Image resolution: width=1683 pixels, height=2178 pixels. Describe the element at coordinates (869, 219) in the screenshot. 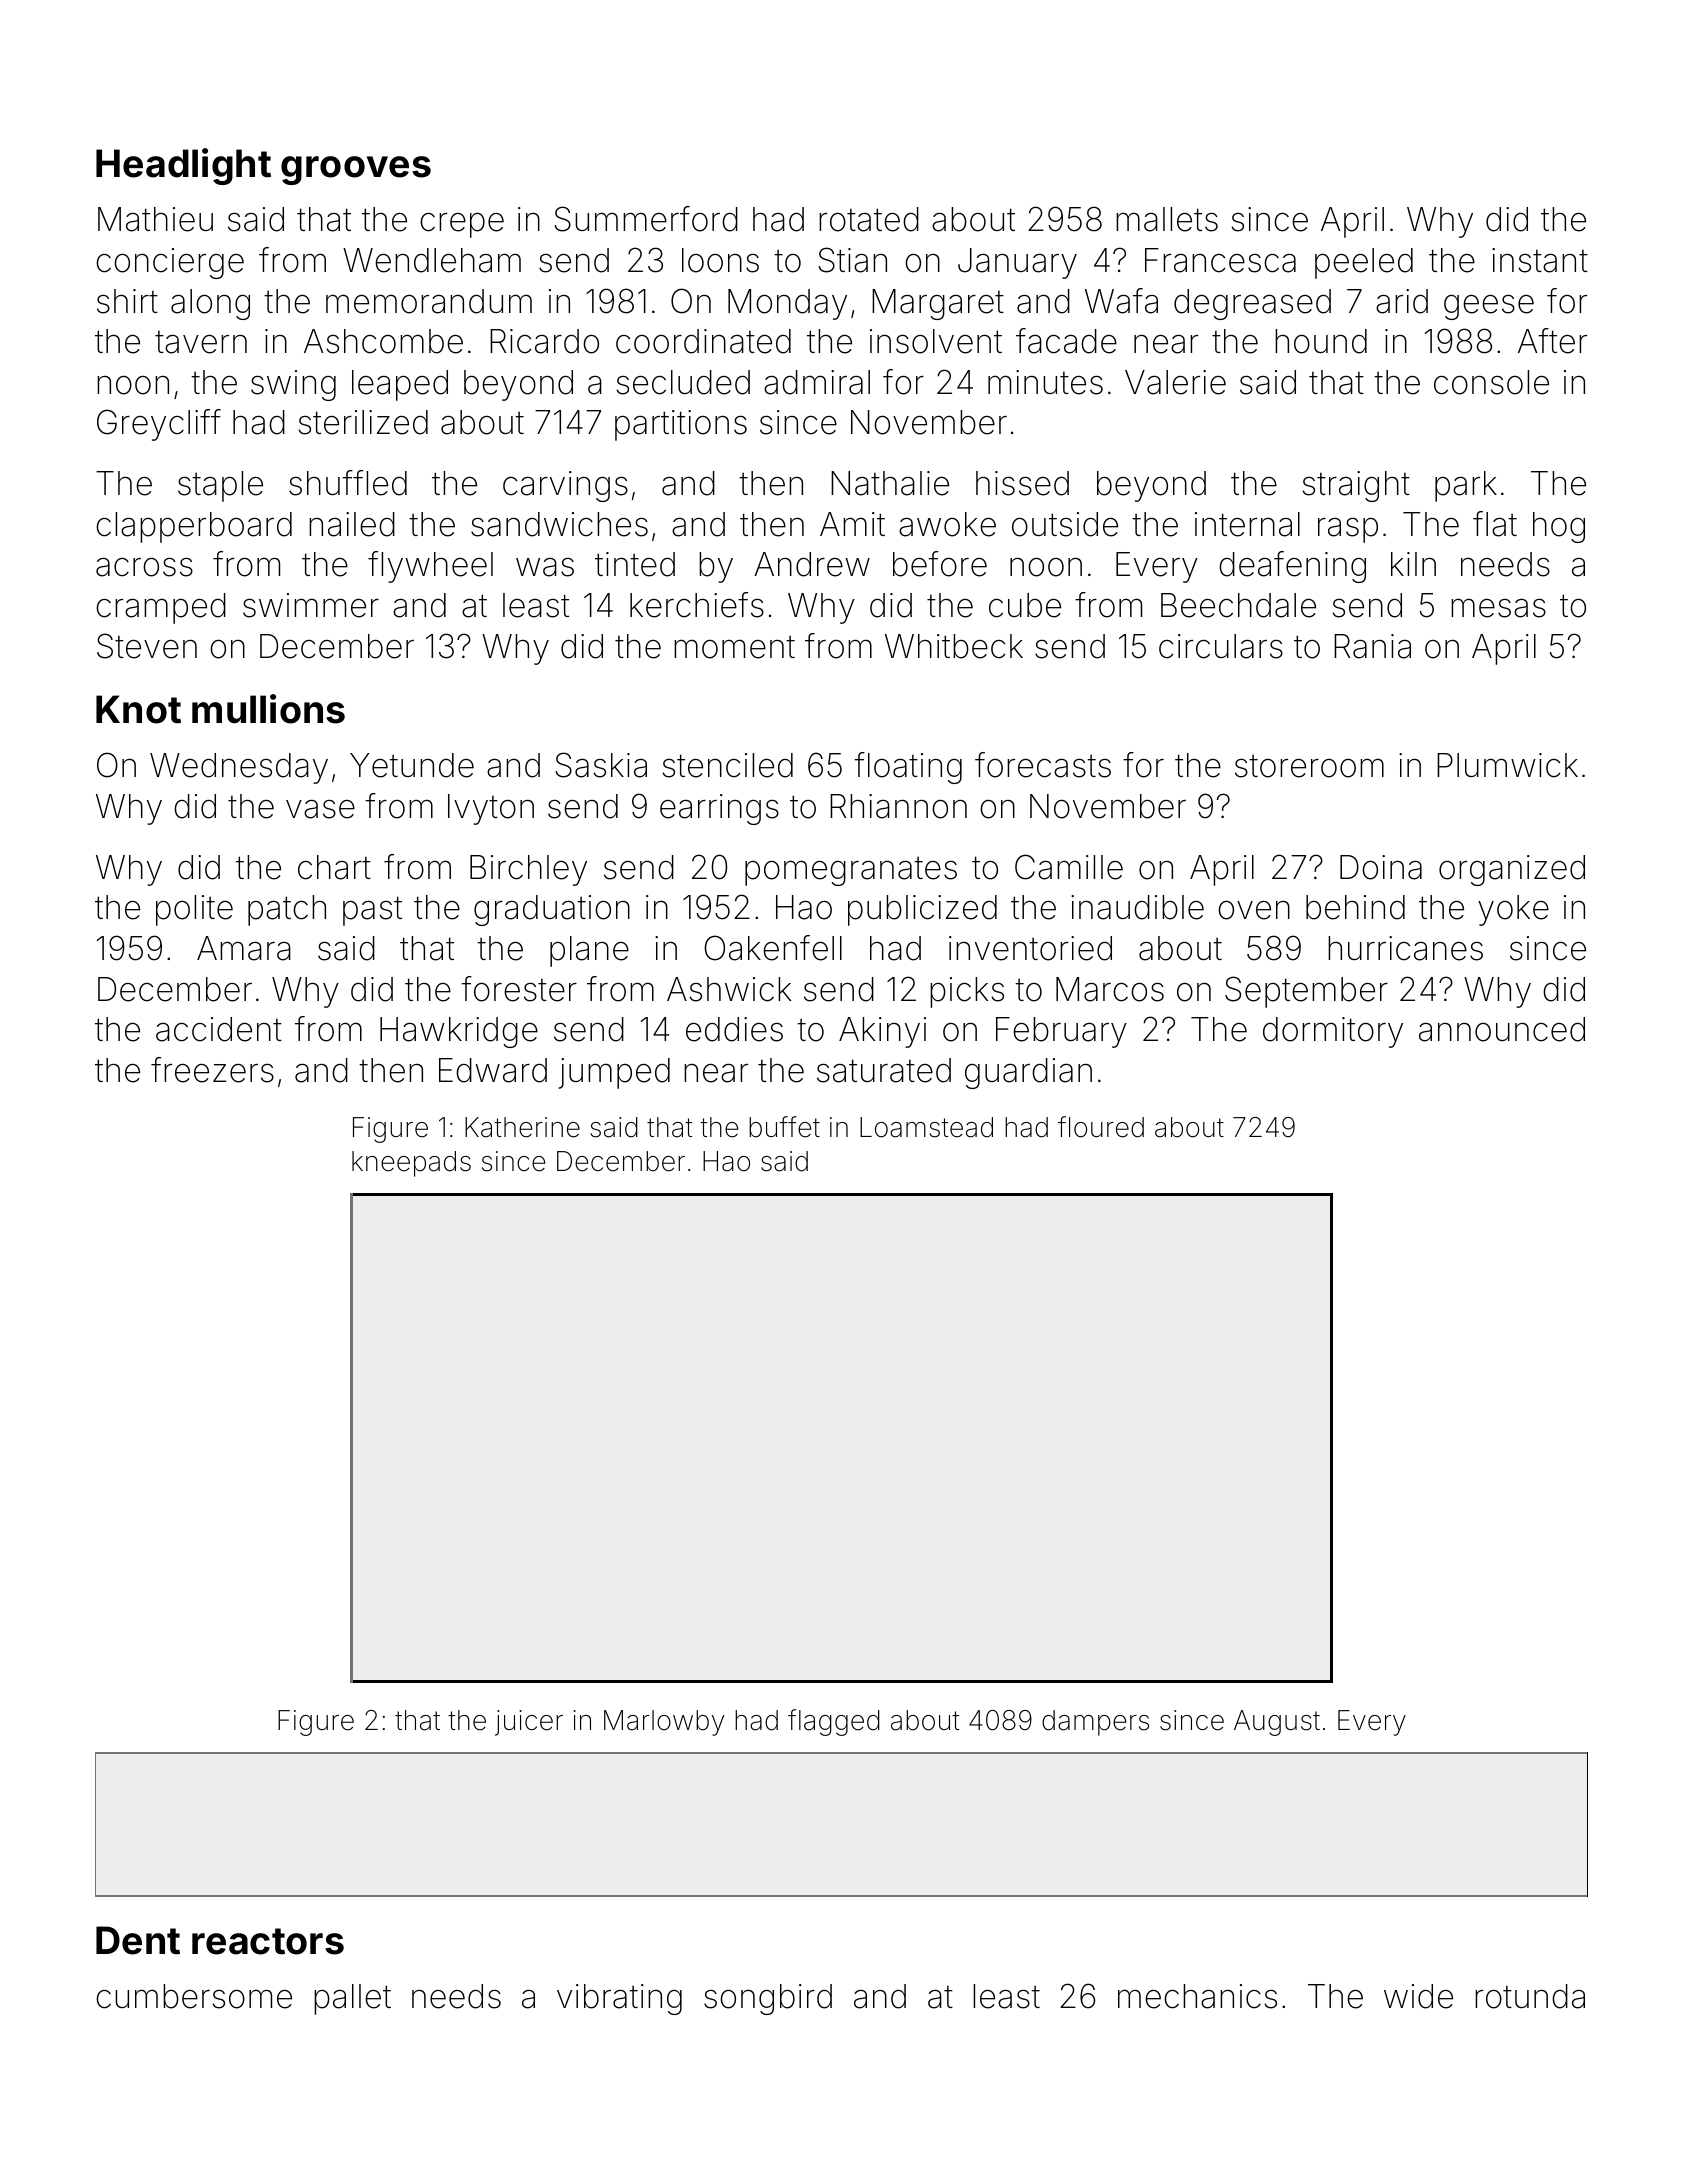

I see `rotated` at that location.
